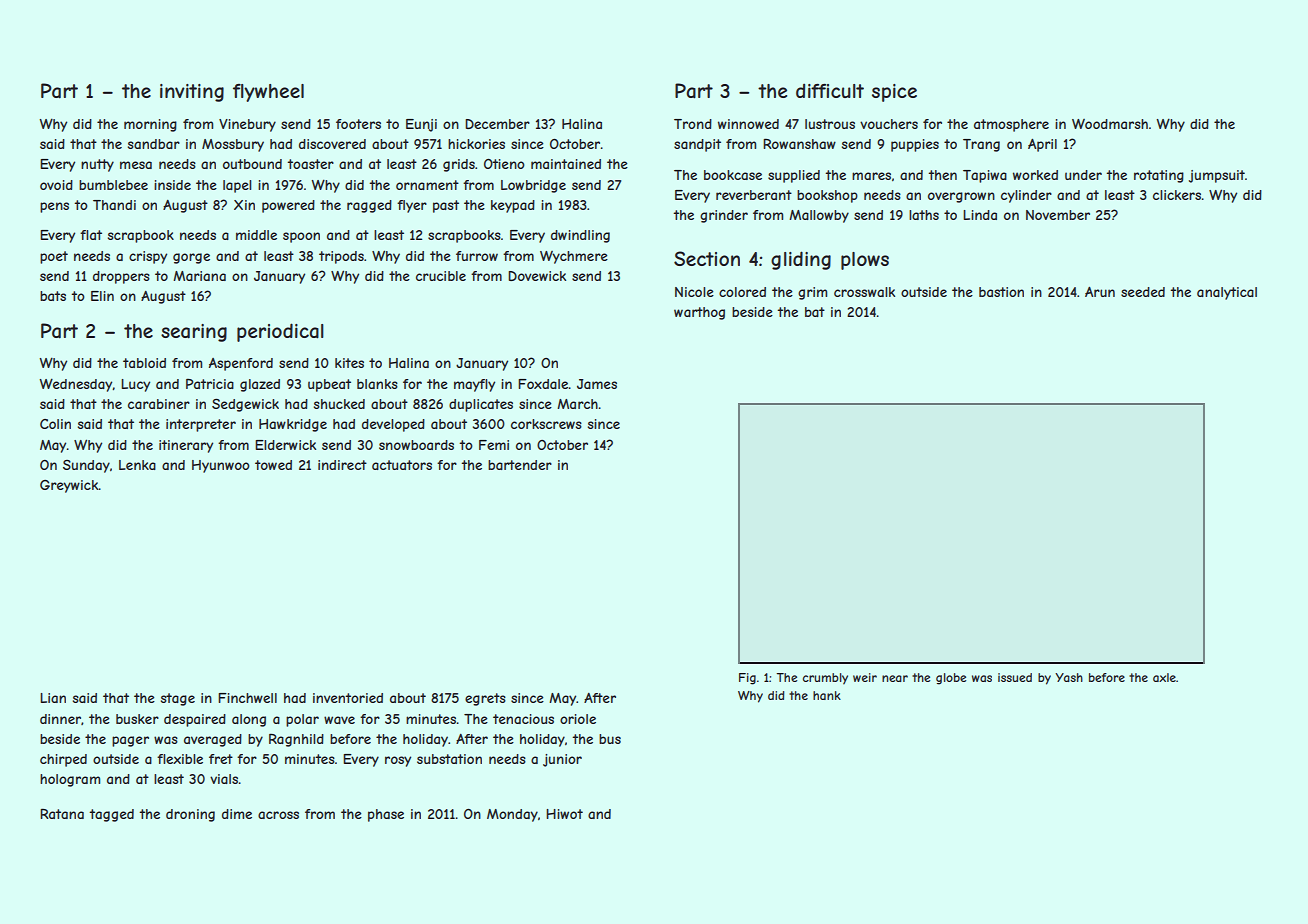 The width and height of the image is (1308, 924). Describe the element at coordinates (348, 698) in the image. I see `inventoried` at that location.
